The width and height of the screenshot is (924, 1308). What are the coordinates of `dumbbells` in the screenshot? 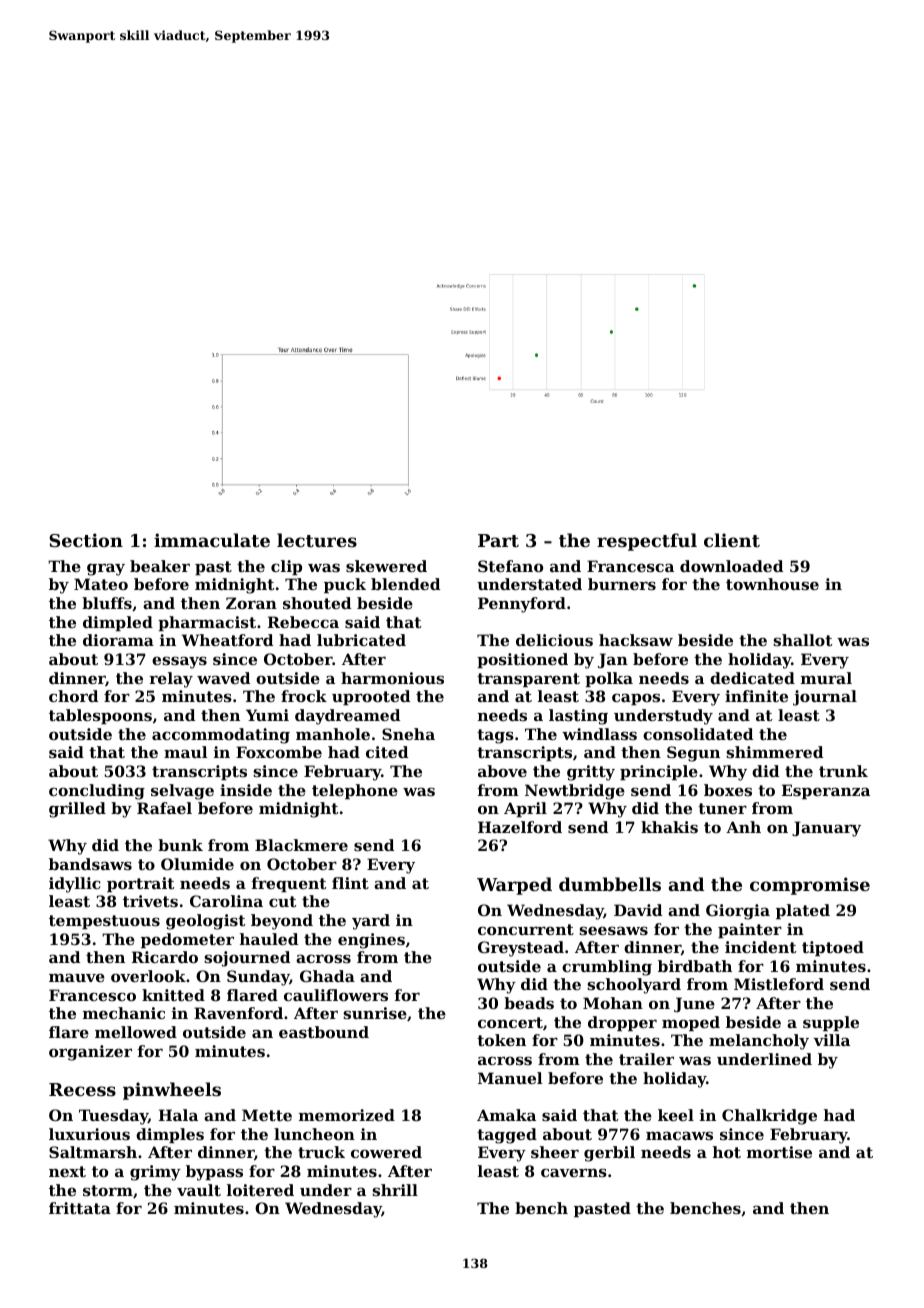 It's located at (610, 884).
